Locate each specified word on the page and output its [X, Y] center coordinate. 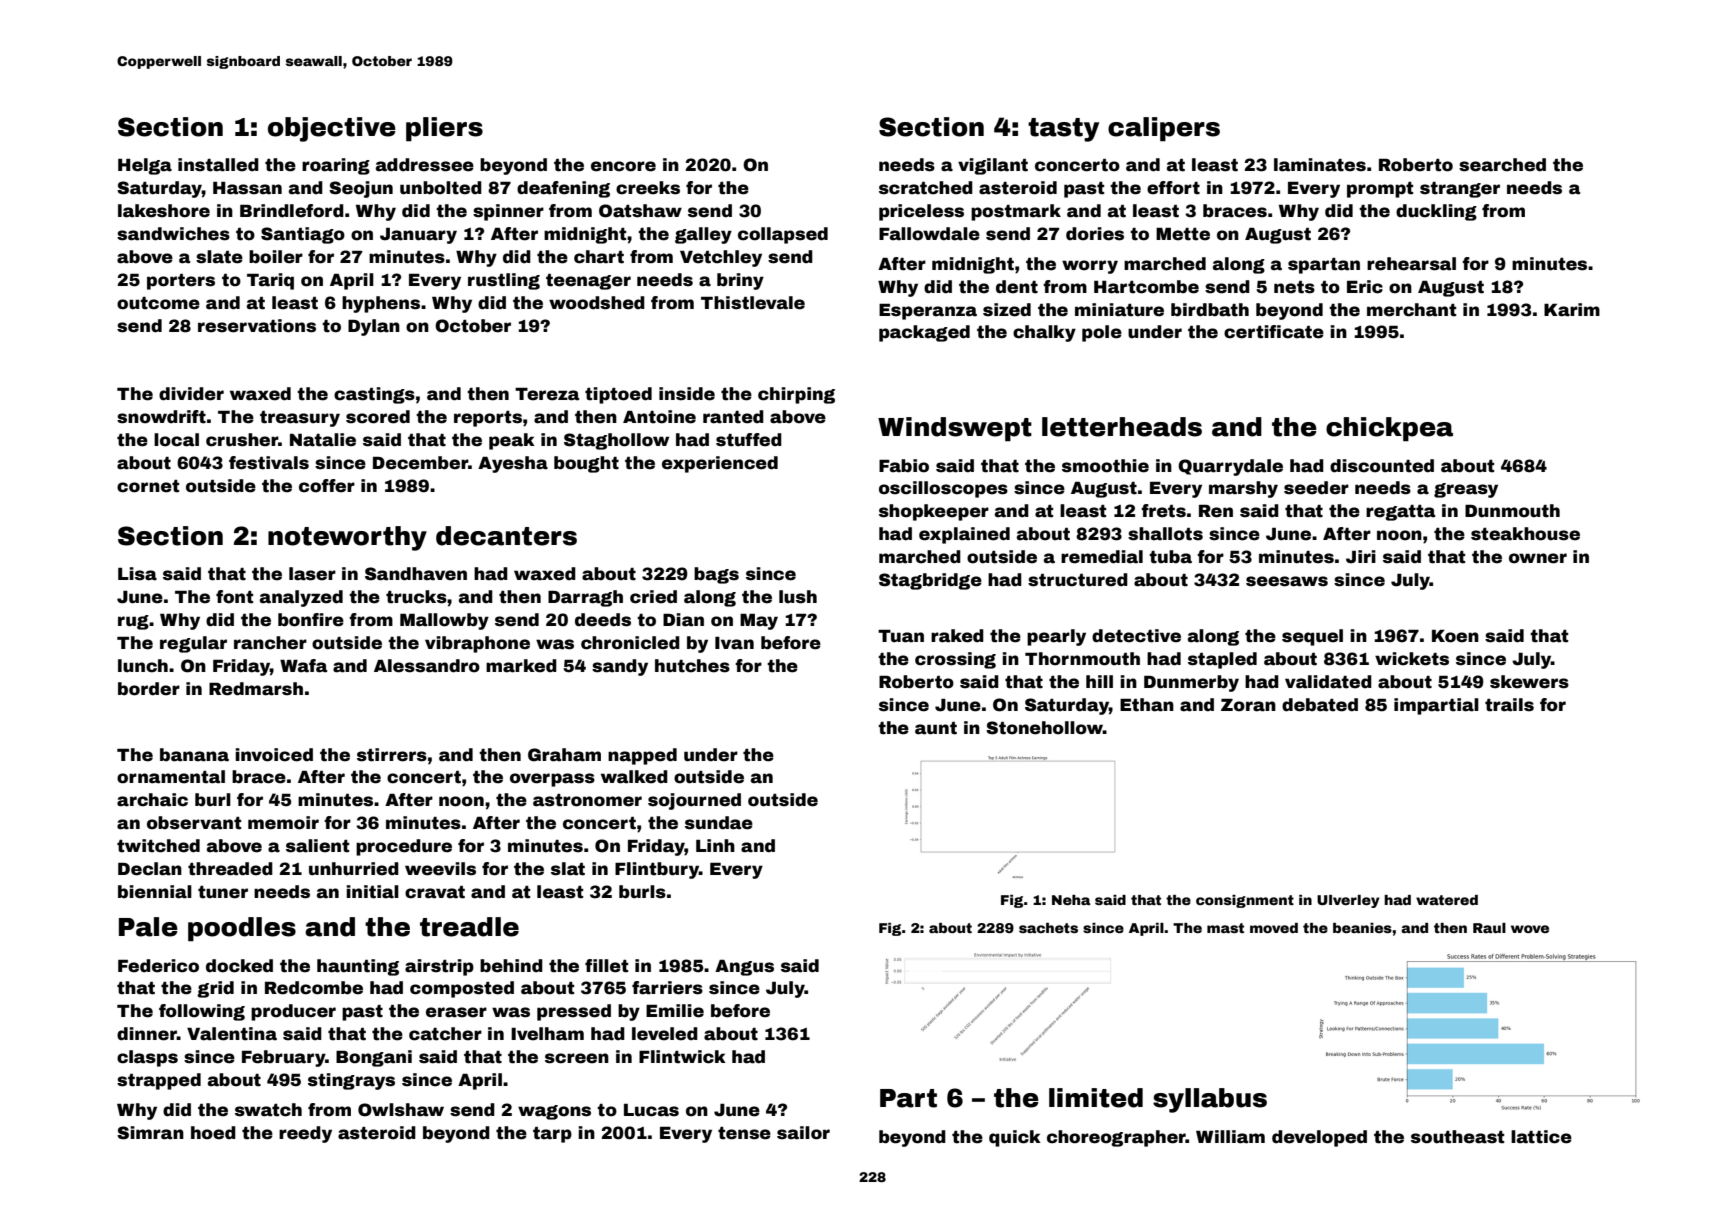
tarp [552, 1135]
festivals [269, 463]
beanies [1362, 928]
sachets [1048, 928]
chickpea [1389, 429]
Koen [1455, 636]
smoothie [1105, 466]
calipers [1164, 129]
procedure [404, 847]
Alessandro [427, 666]
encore [623, 166]
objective [332, 129]
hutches [692, 666]
